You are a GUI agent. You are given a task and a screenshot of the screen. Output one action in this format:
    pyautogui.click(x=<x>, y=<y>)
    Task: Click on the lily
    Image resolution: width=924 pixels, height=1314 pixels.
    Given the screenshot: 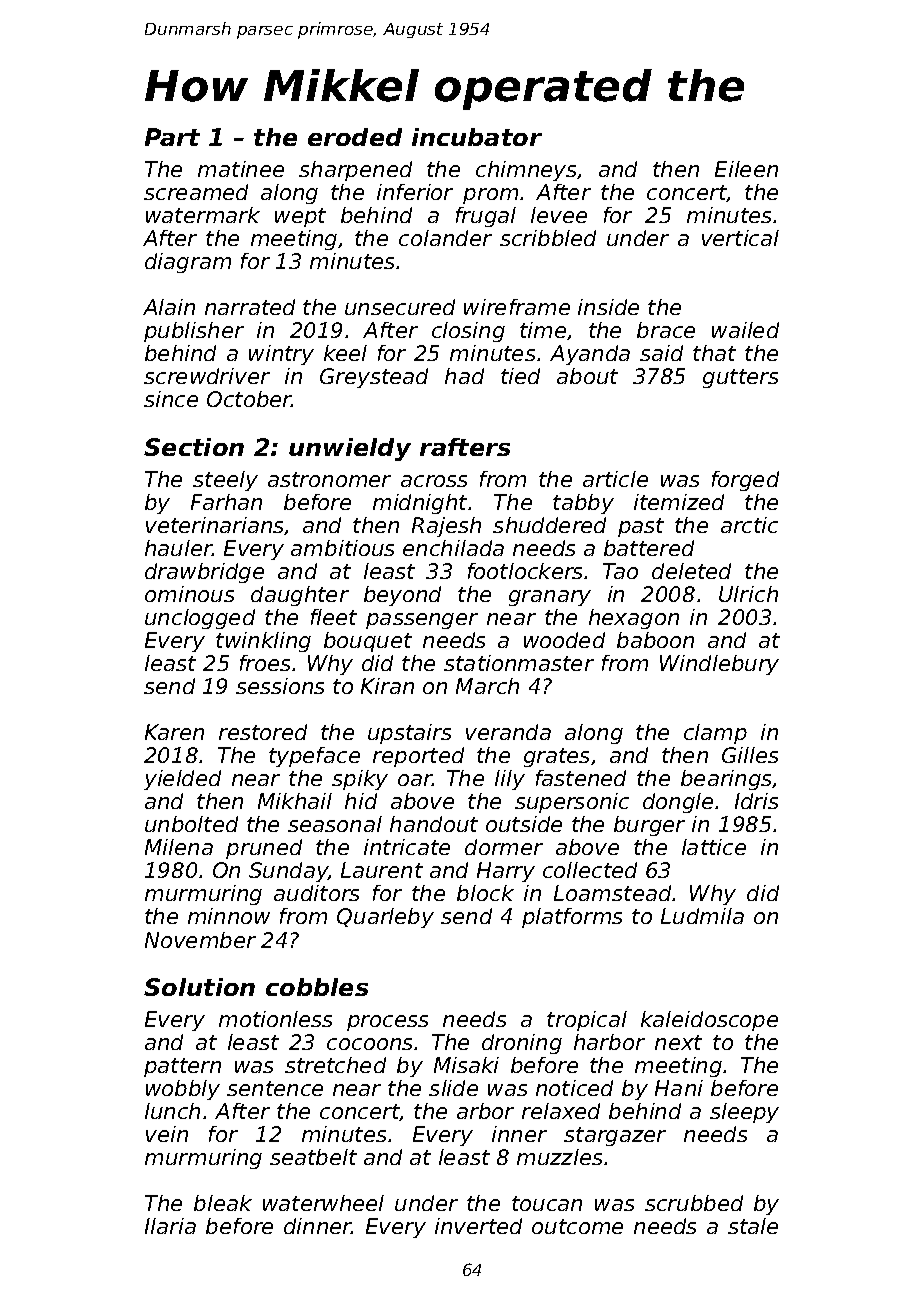 What is the action you would take?
    pyautogui.click(x=510, y=780)
